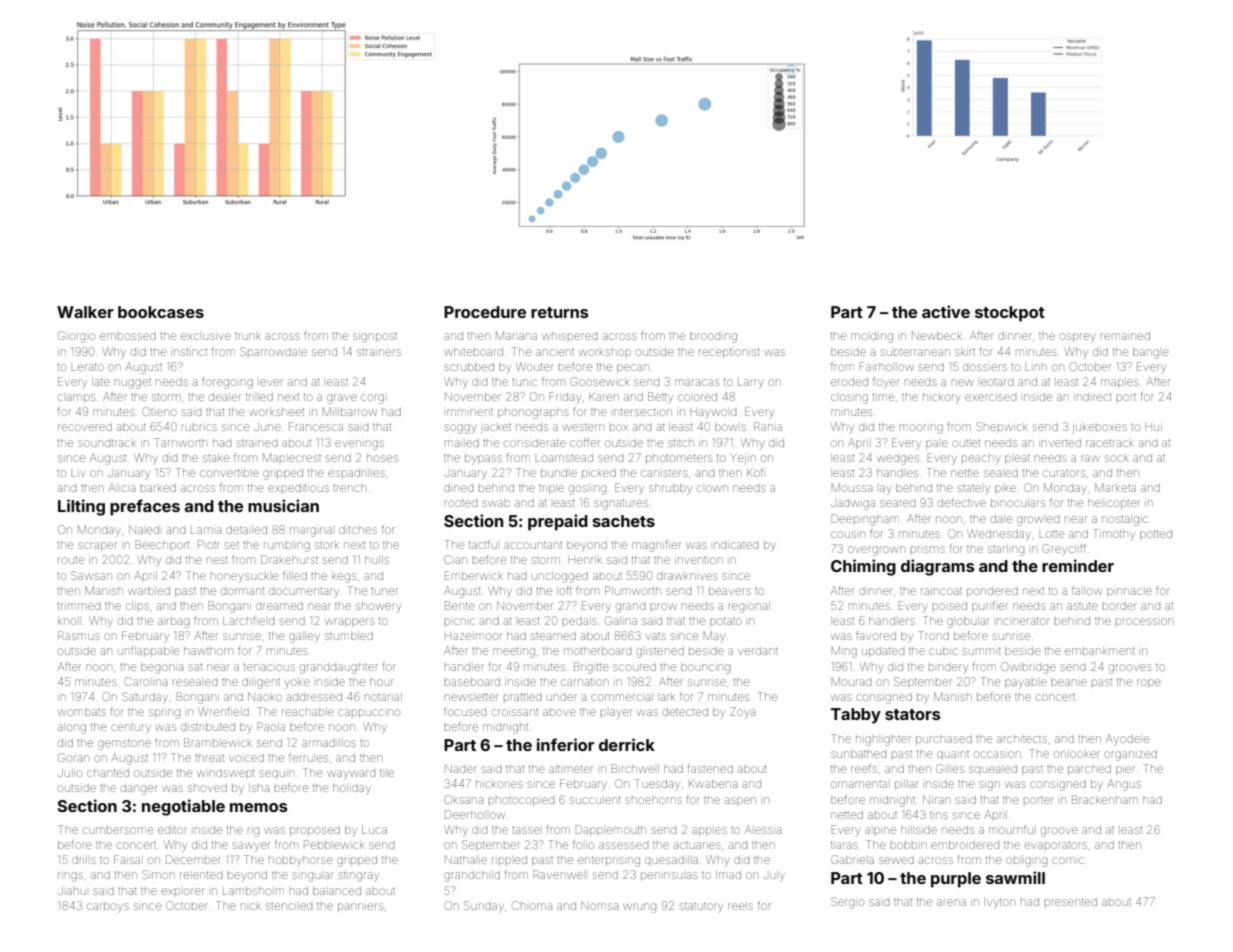  I want to click on exclusive, so click(206, 336).
